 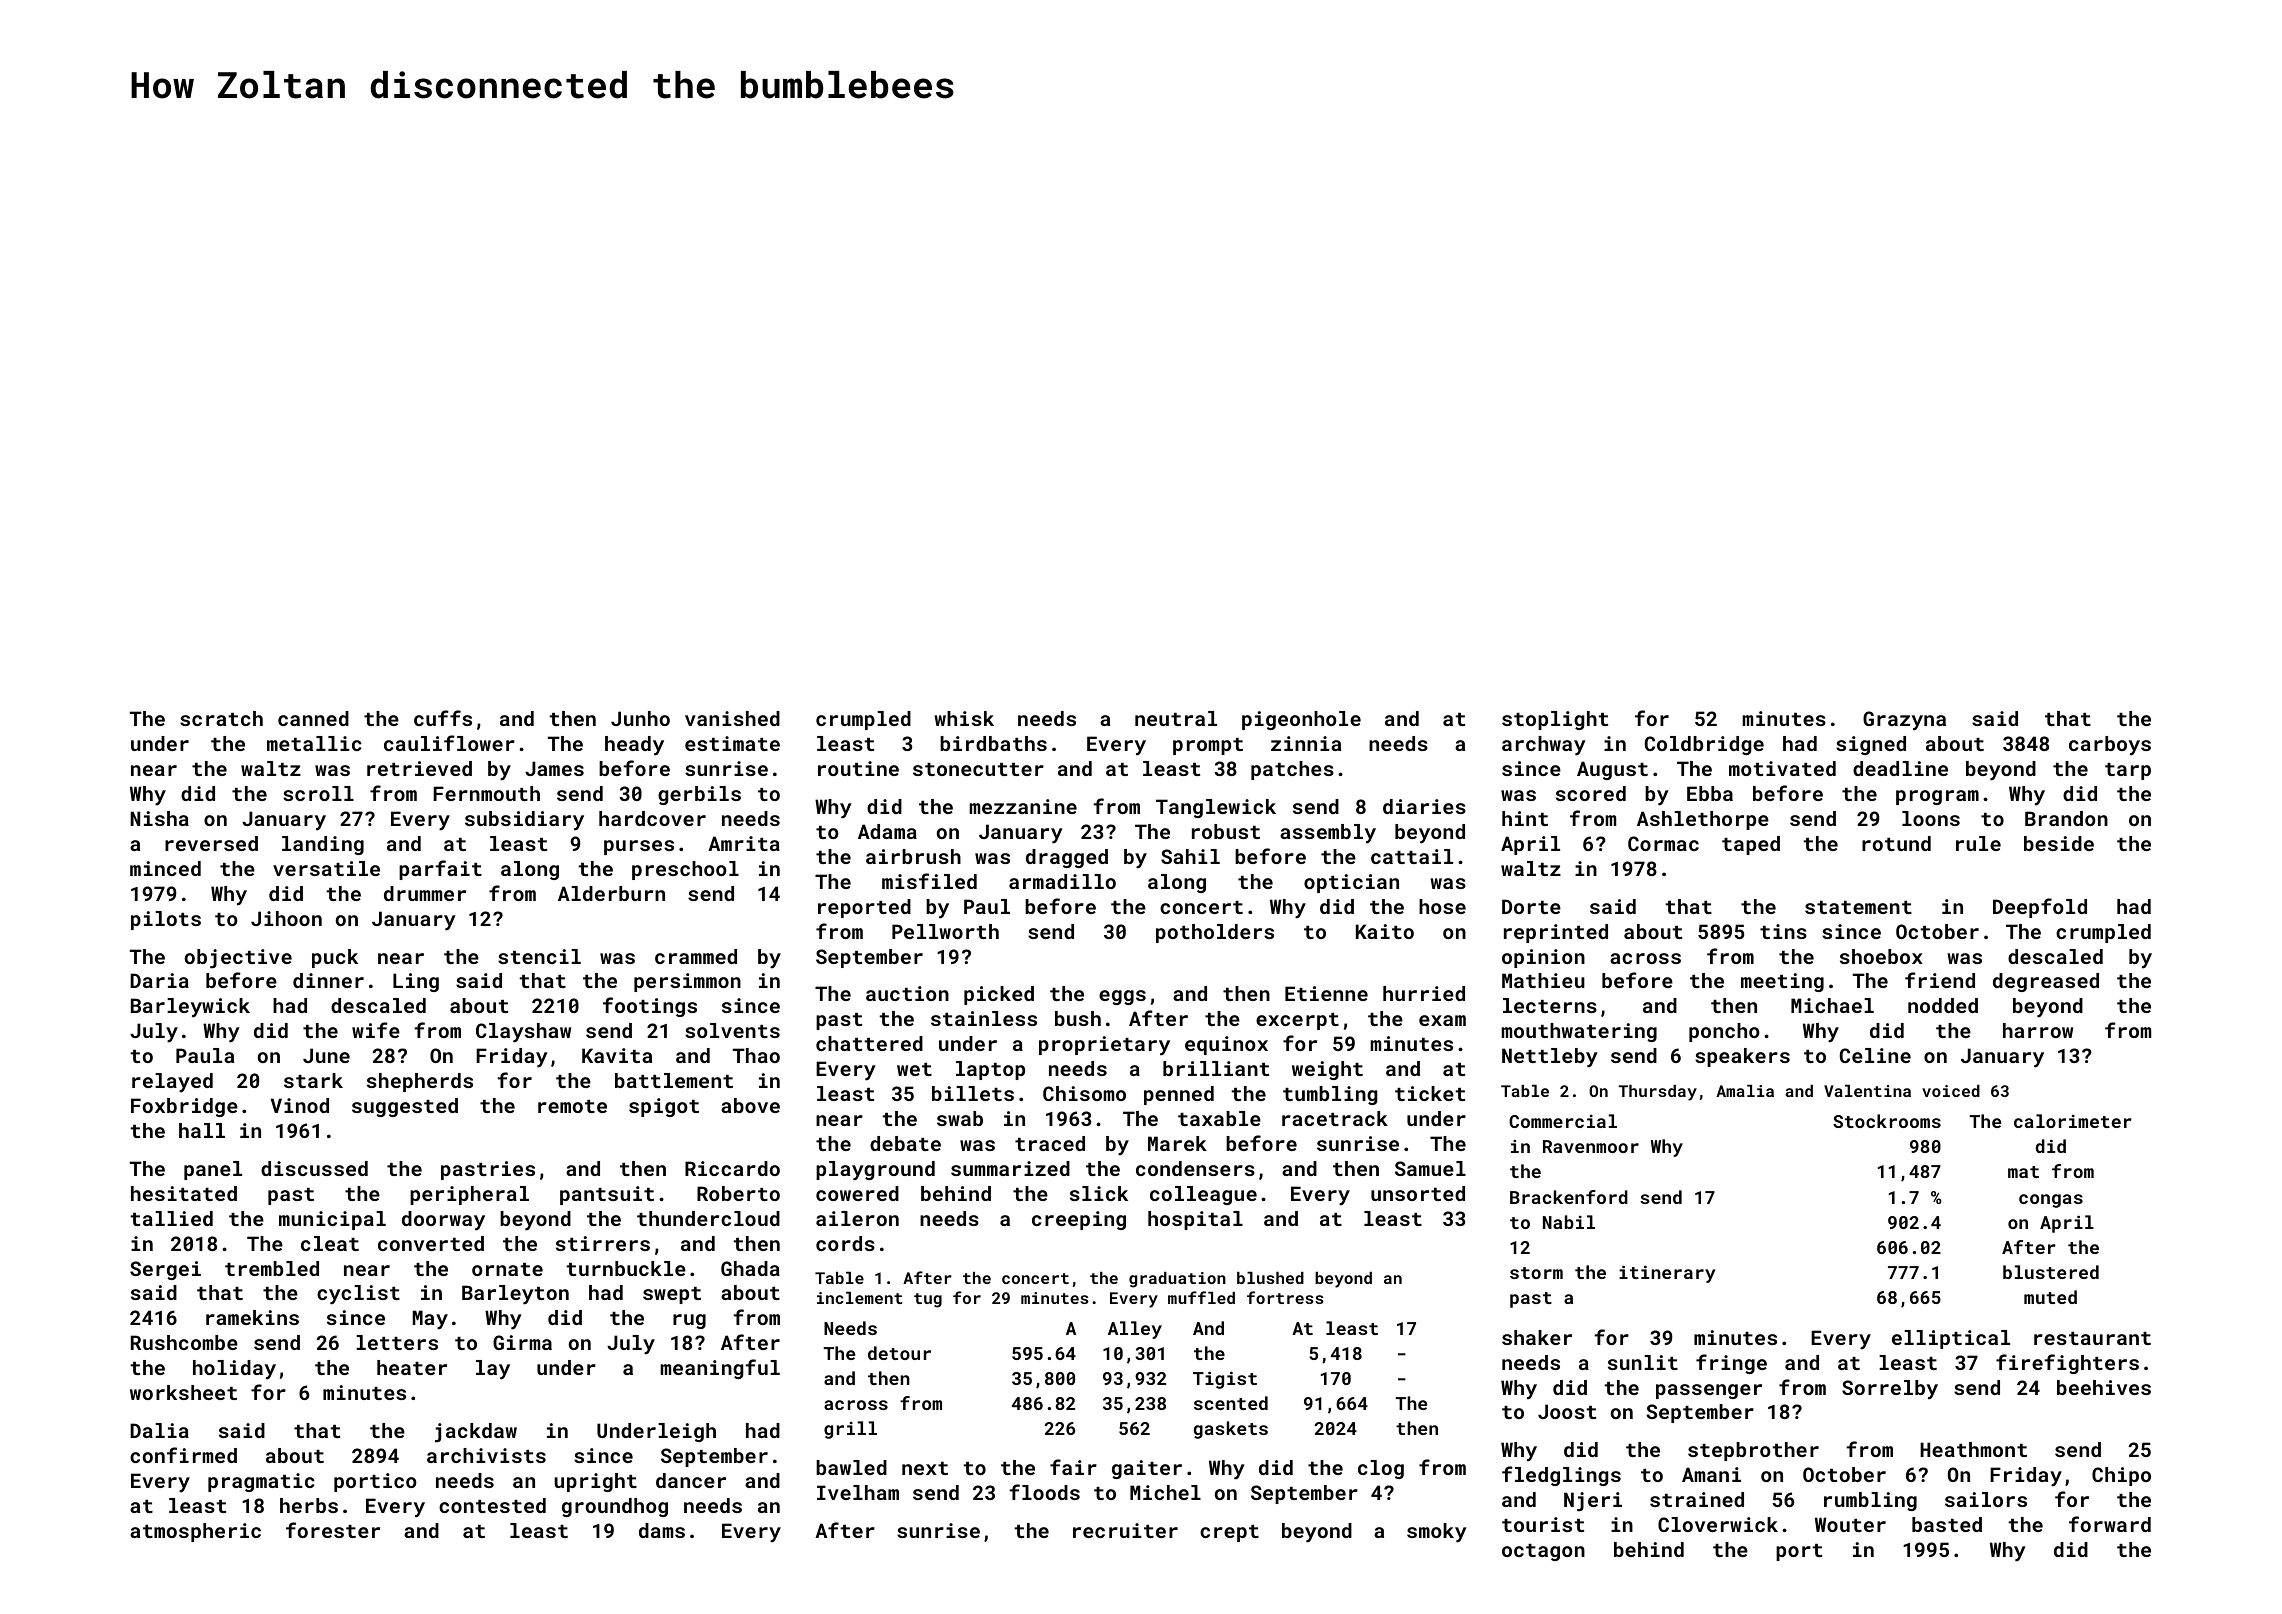 What do you see at coordinates (1195, 1168) in the page?
I see `condensers` at bounding box center [1195, 1168].
